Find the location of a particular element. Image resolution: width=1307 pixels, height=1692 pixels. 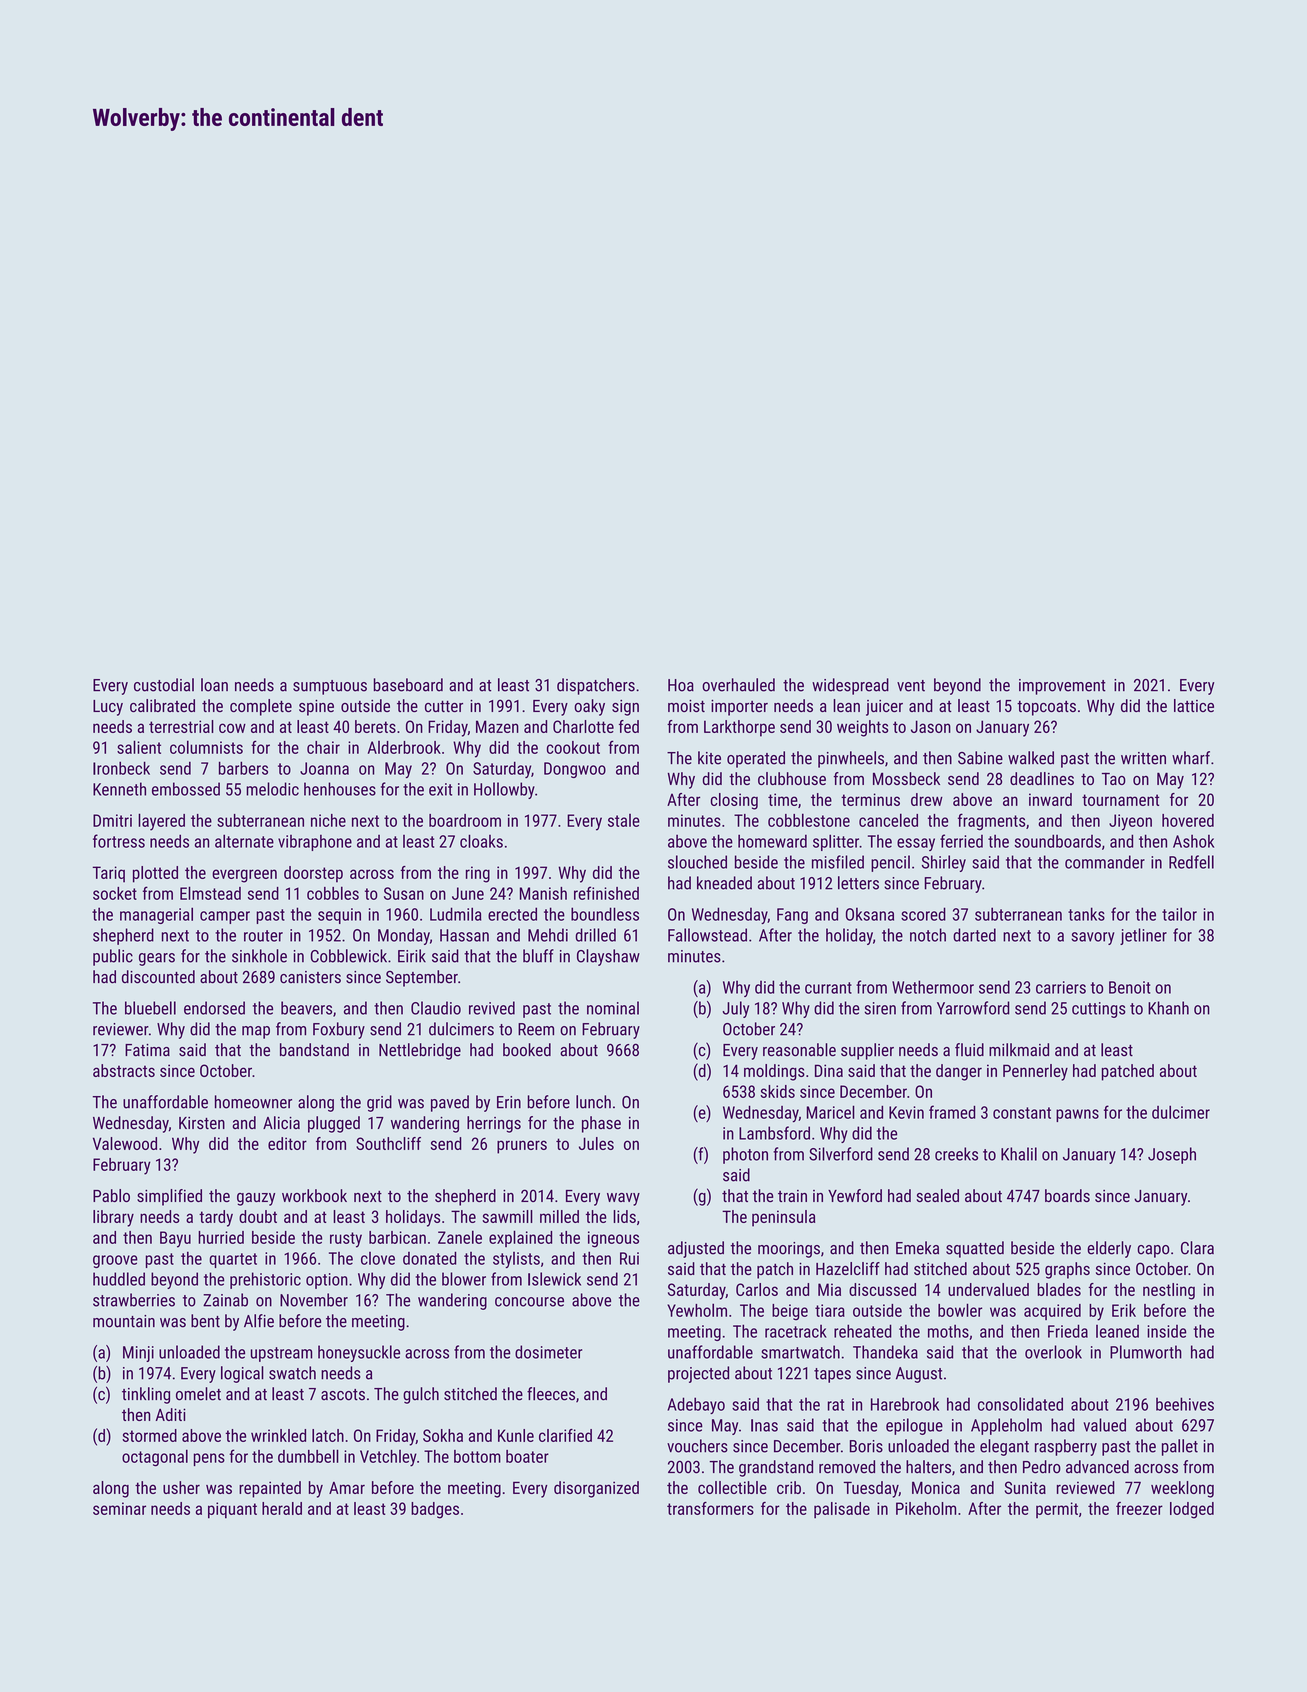

grid is located at coordinates (379, 1103).
